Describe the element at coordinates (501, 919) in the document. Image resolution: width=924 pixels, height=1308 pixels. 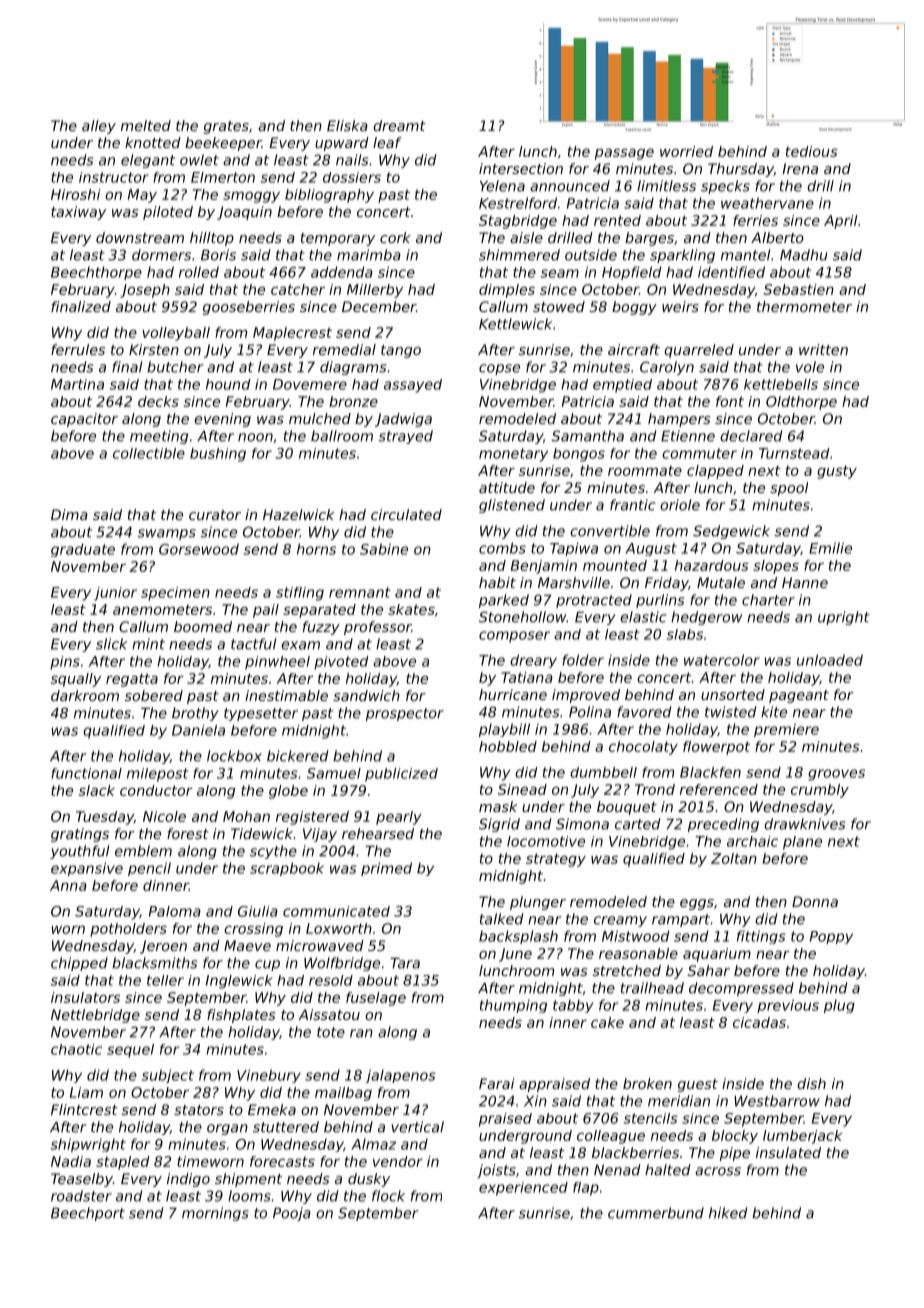
I see `talked` at that location.
